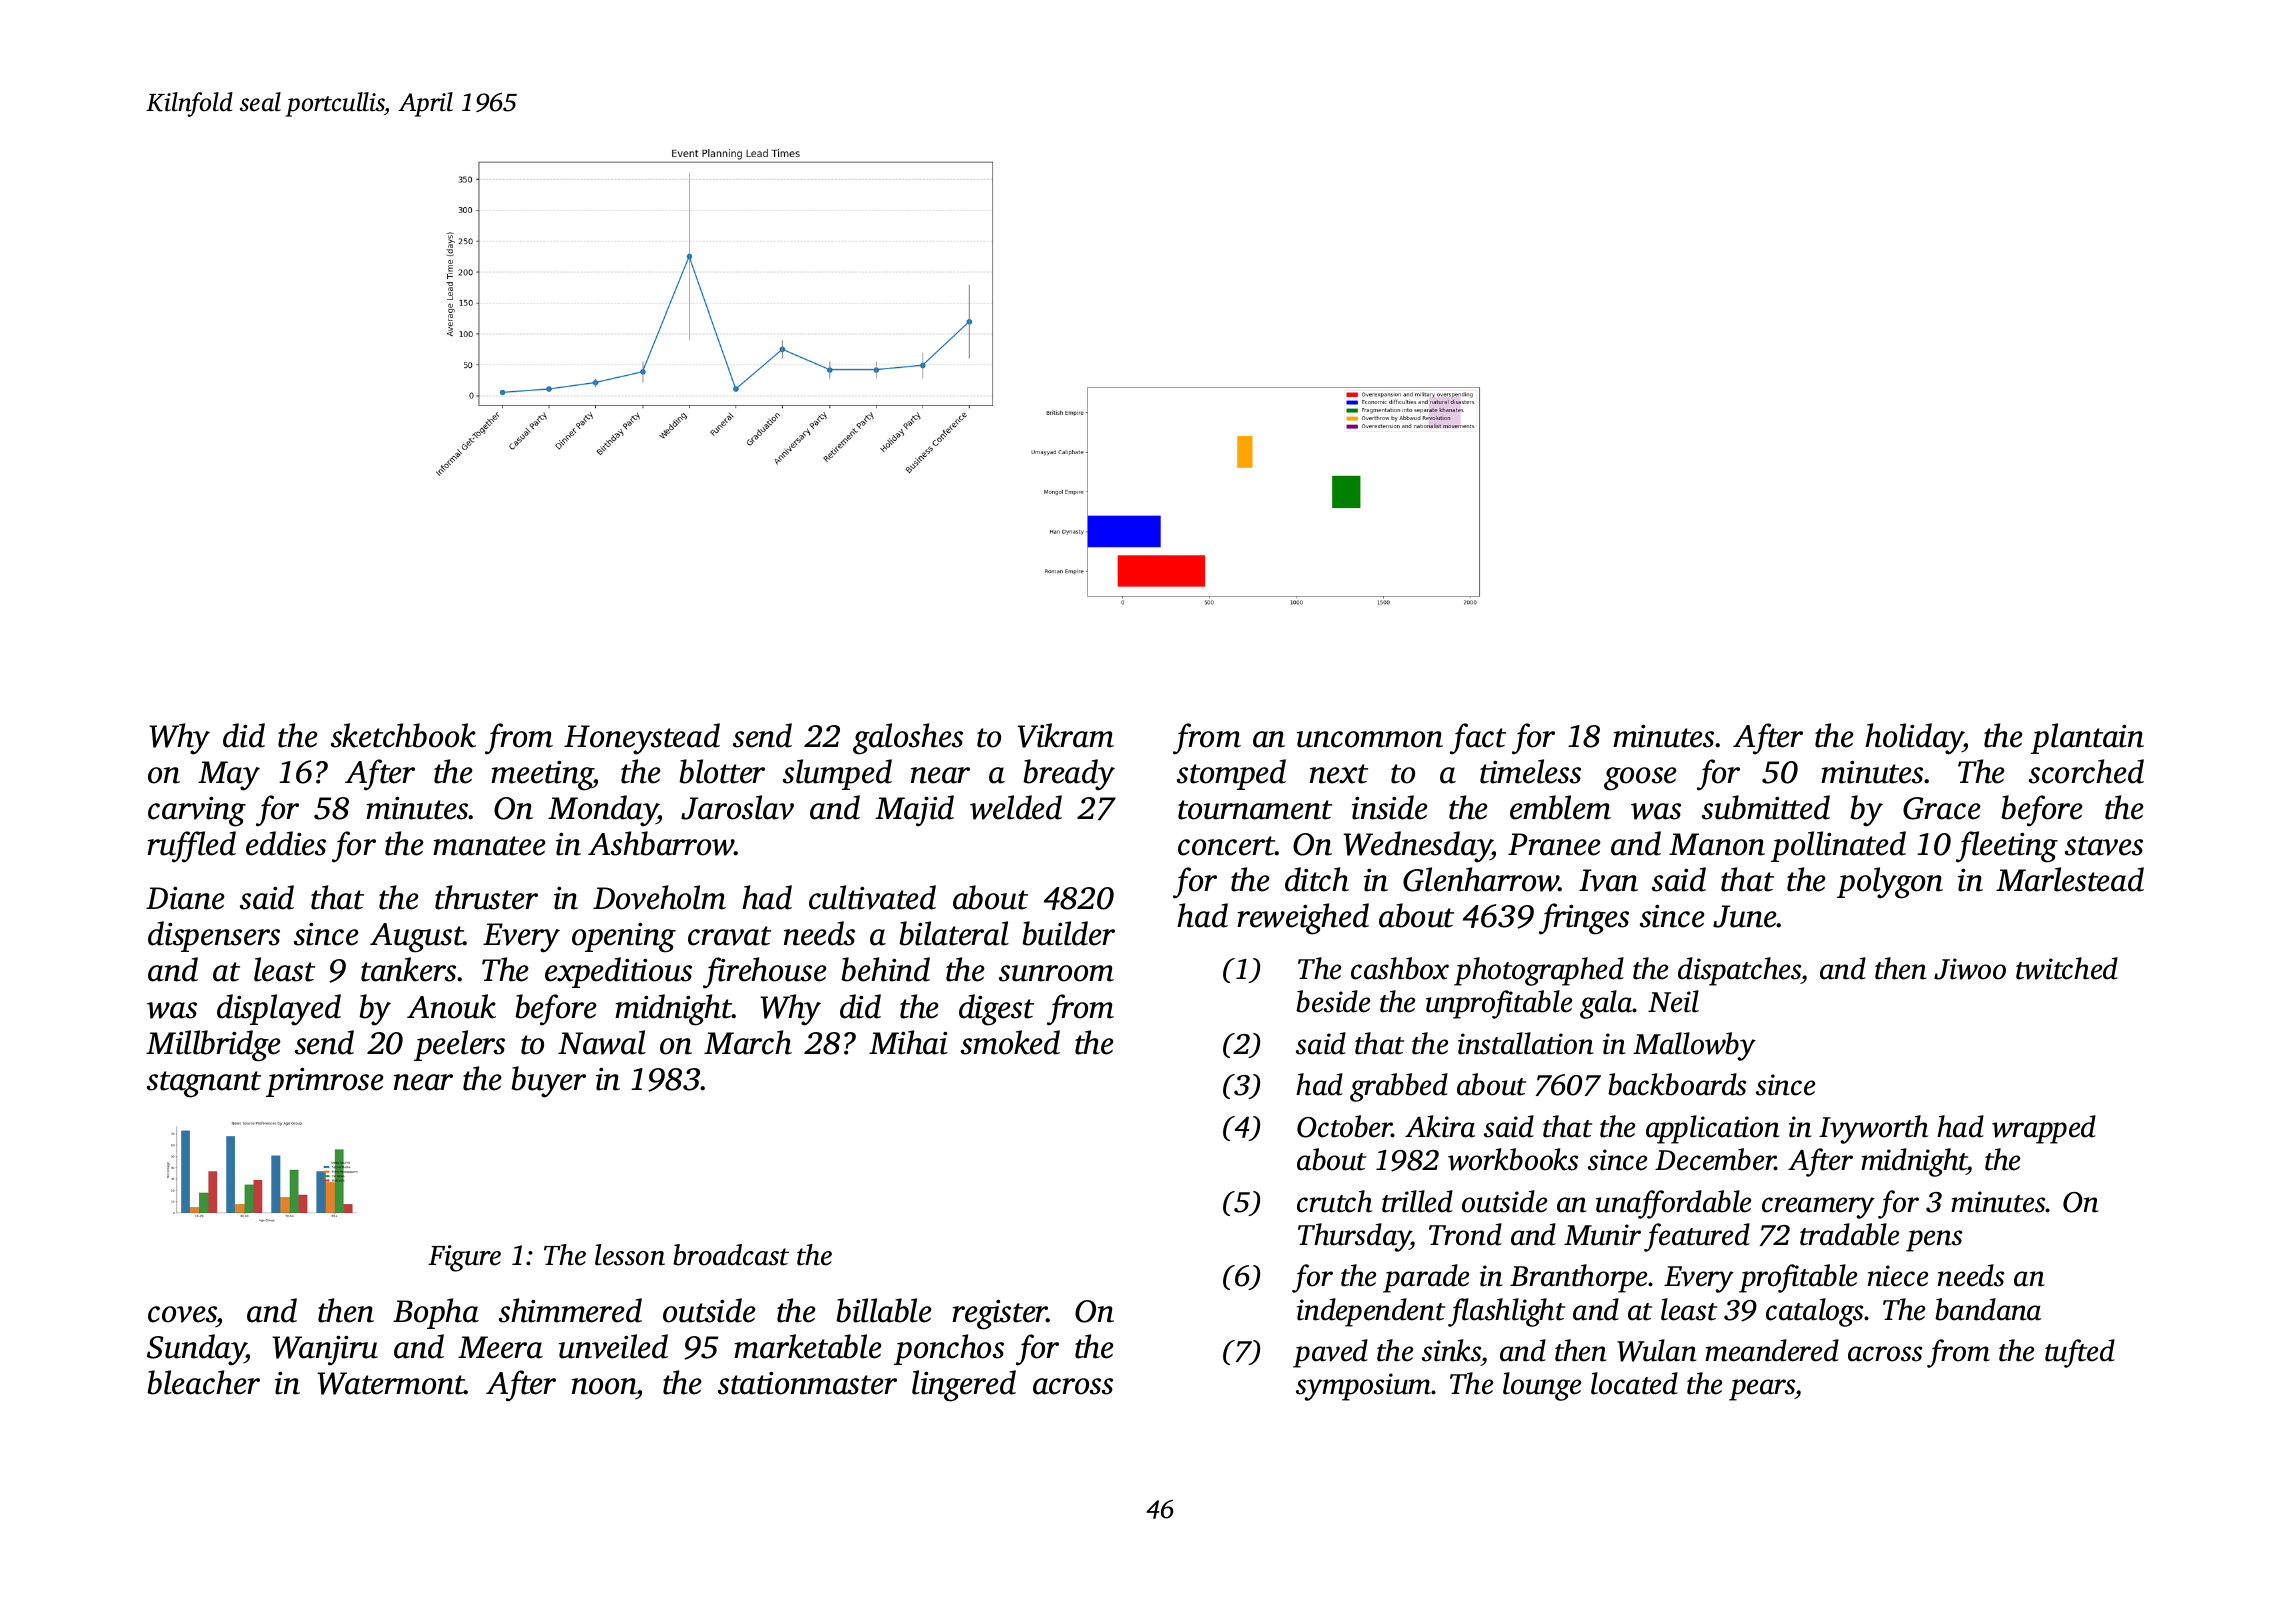 The width and height of the screenshot is (2292, 1620). What do you see at coordinates (1364, 1387) in the screenshot?
I see `symposium` at bounding box center [1364, 1387].
